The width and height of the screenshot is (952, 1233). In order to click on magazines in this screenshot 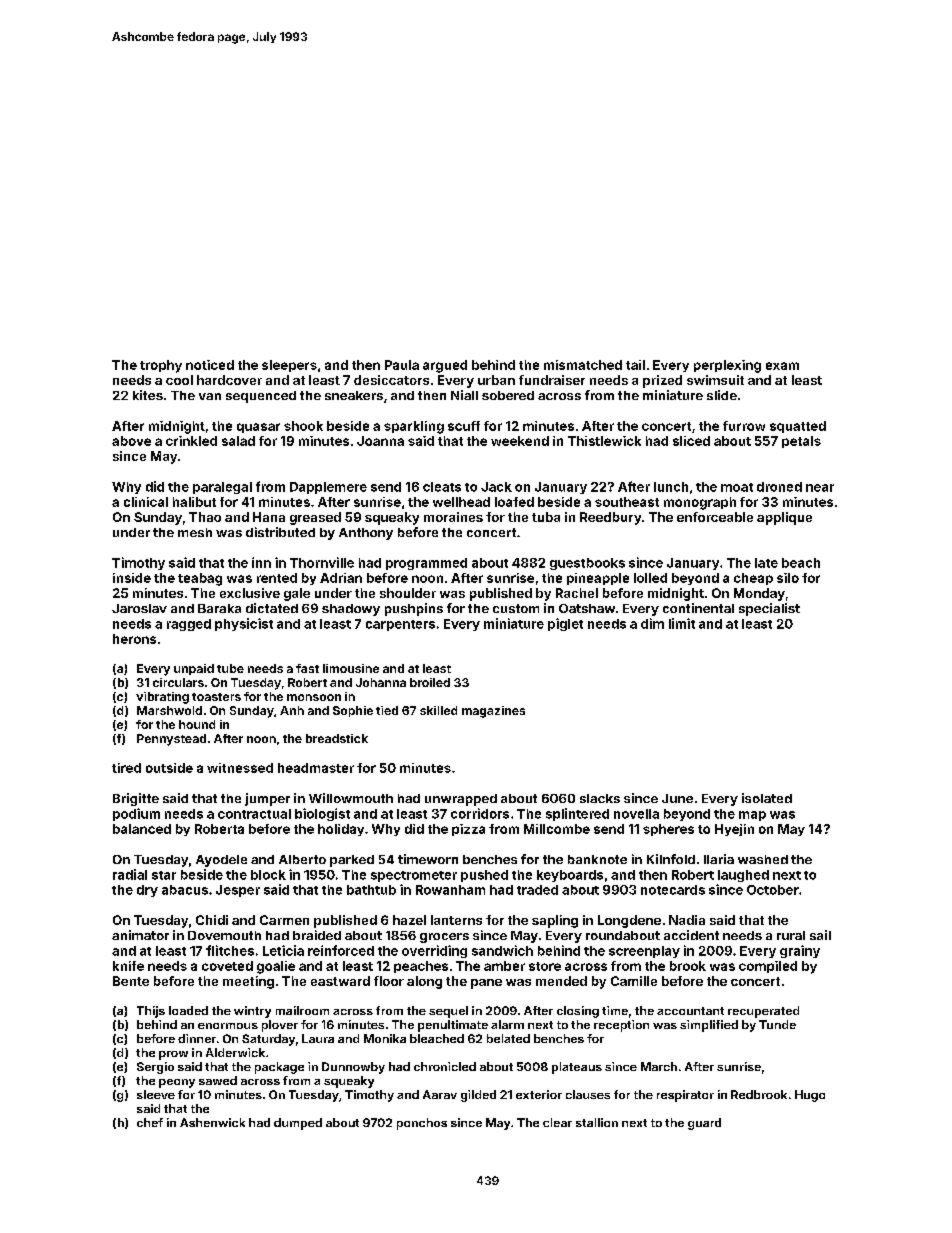, I will do `click(493, 712)`.
